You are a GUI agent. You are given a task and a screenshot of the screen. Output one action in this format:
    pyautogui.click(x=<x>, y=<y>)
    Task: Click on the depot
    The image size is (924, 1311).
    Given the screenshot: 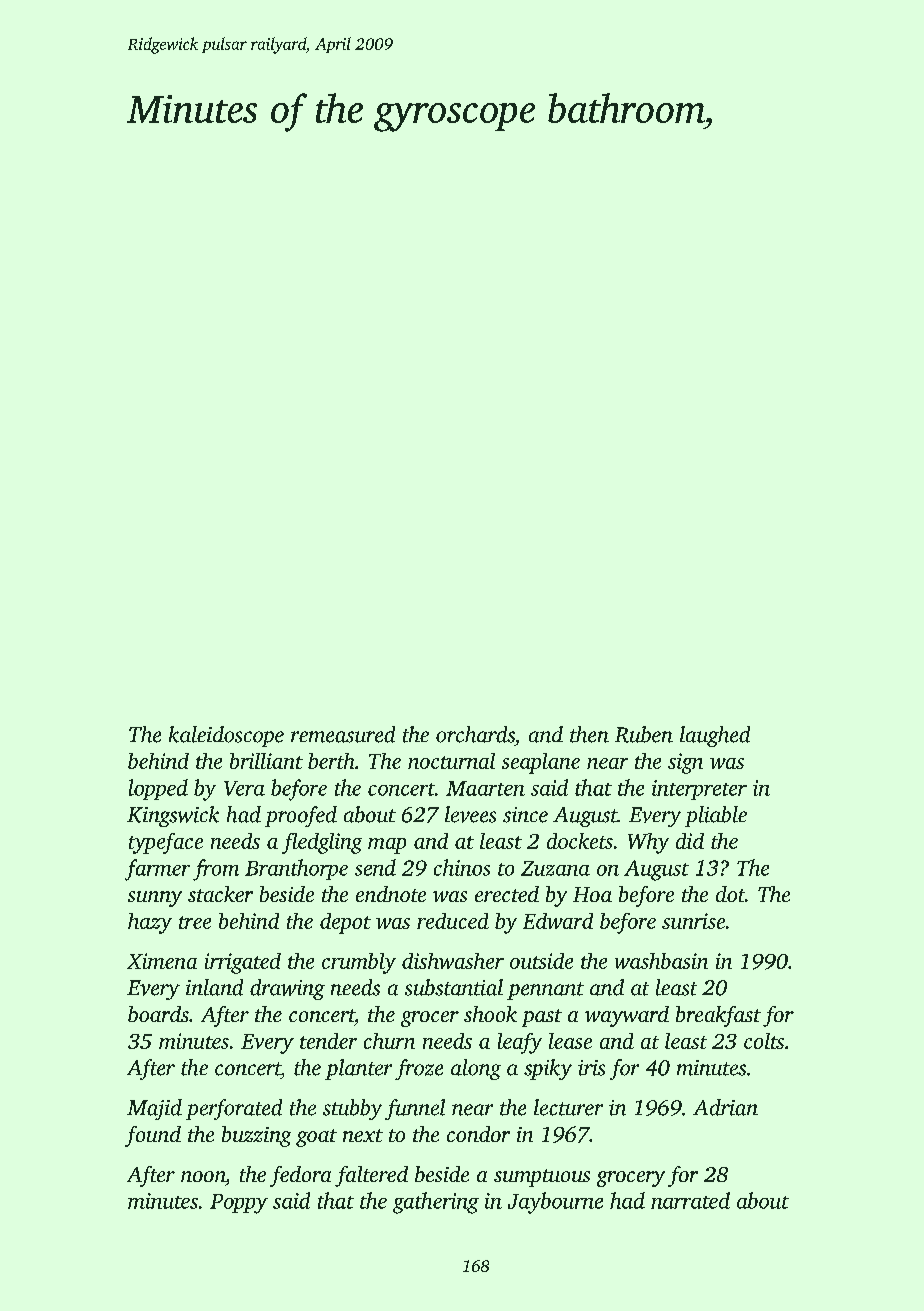 What is the action you would take?
    pyautogui.click(x=345, y=923)
